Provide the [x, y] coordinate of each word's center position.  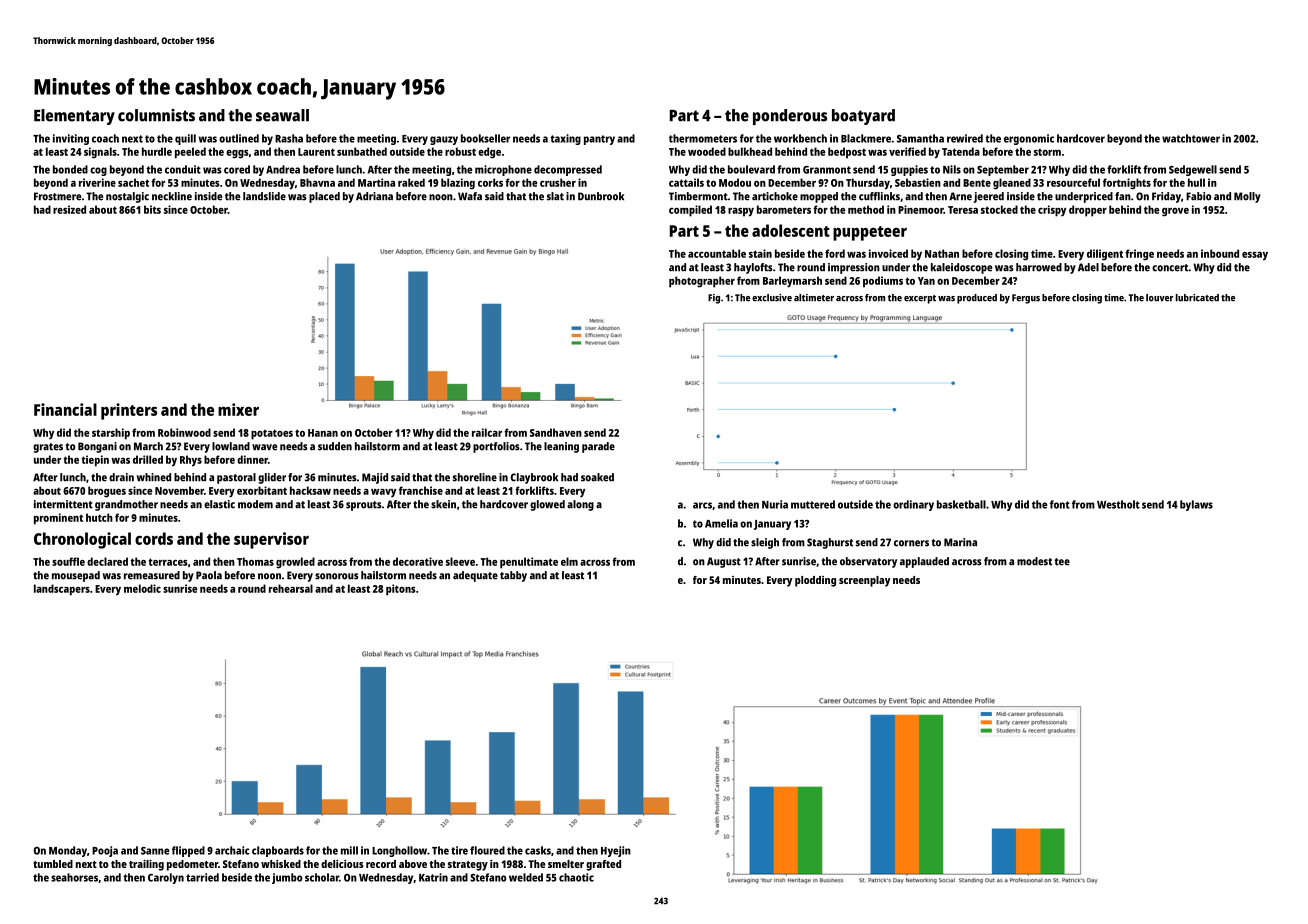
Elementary [74, 117]
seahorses [74, 877]
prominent [58, 519]
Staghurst [830, 543]
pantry [599, 140]
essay [1255, 256]
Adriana [374, 196]
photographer [702, 282]
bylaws [1196, 505]
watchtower [1191, 138]
